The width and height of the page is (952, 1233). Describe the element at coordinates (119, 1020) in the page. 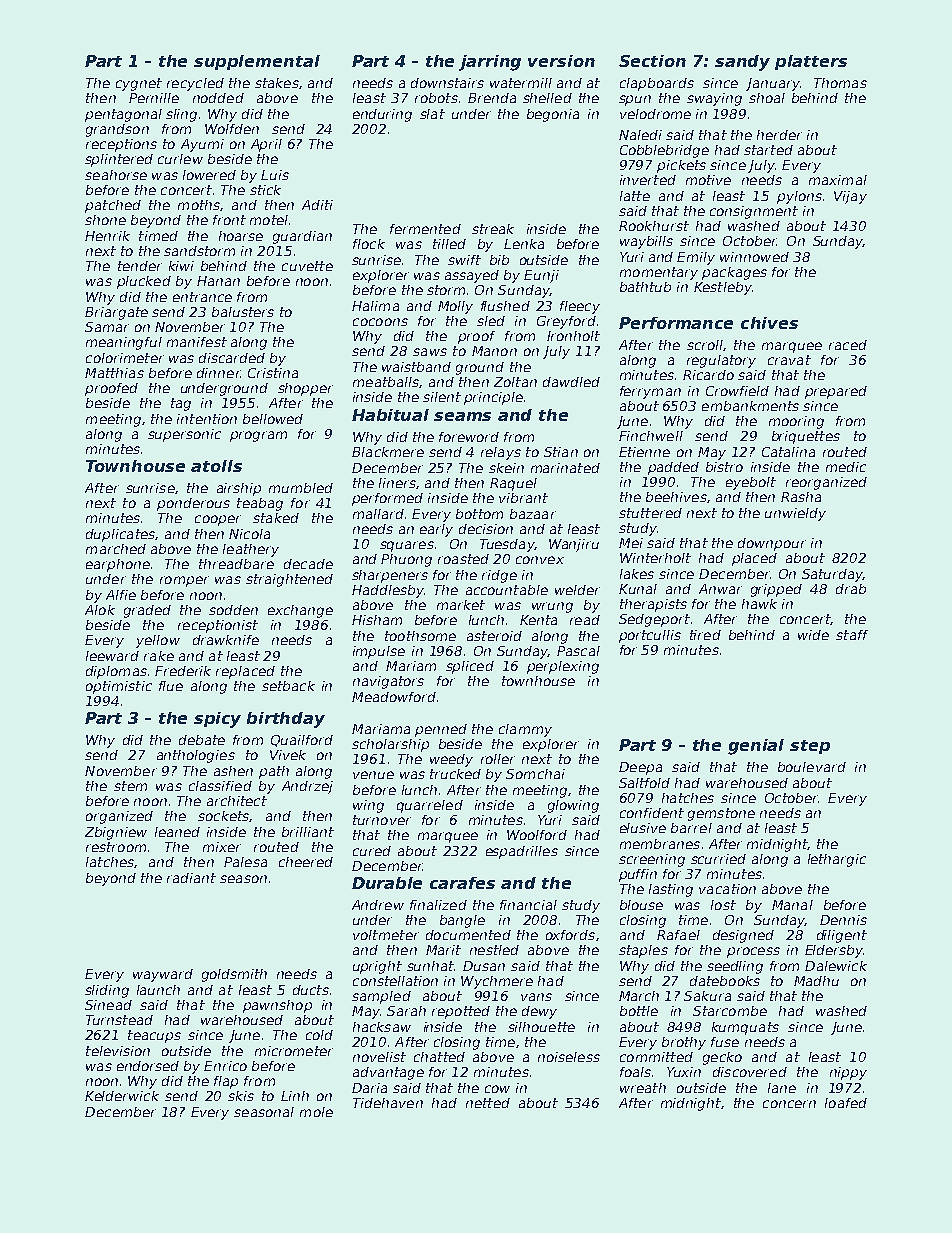

I see `Turnstead` at that location.
